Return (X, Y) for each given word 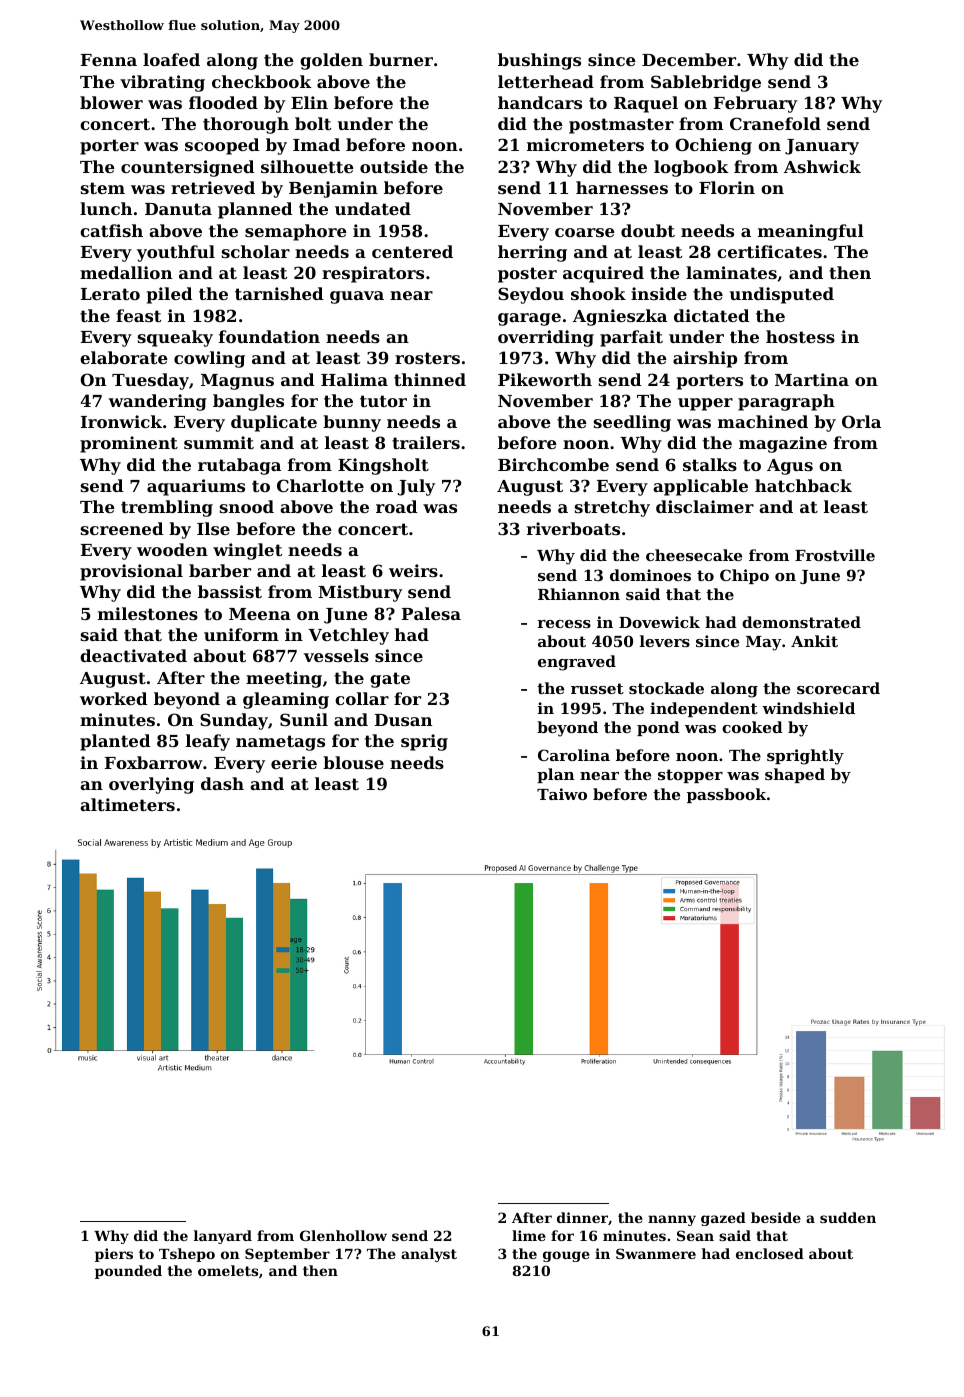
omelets (228, 1270)
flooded (223, 102)
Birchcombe (553, 464)
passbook (726, 795)
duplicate (274, 423)
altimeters (127, 804)
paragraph (786, 402)
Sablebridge (706, 83)
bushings (539, 61)
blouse (353, 762)
